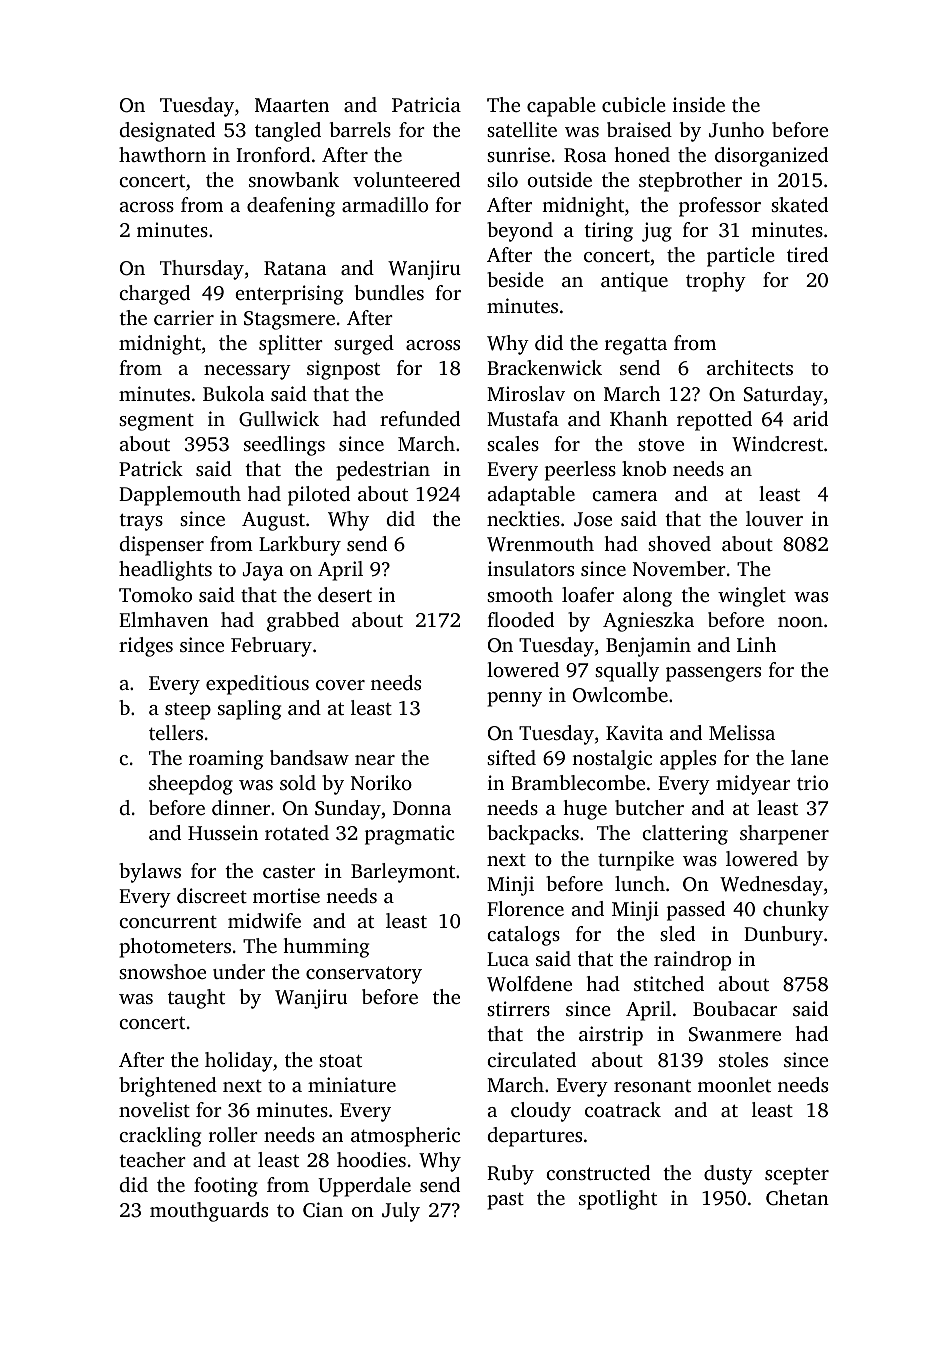 Image resolution: width=948 pixels, height=1347 pixels. I want to click on mouthguards, so click(209, 1212).
